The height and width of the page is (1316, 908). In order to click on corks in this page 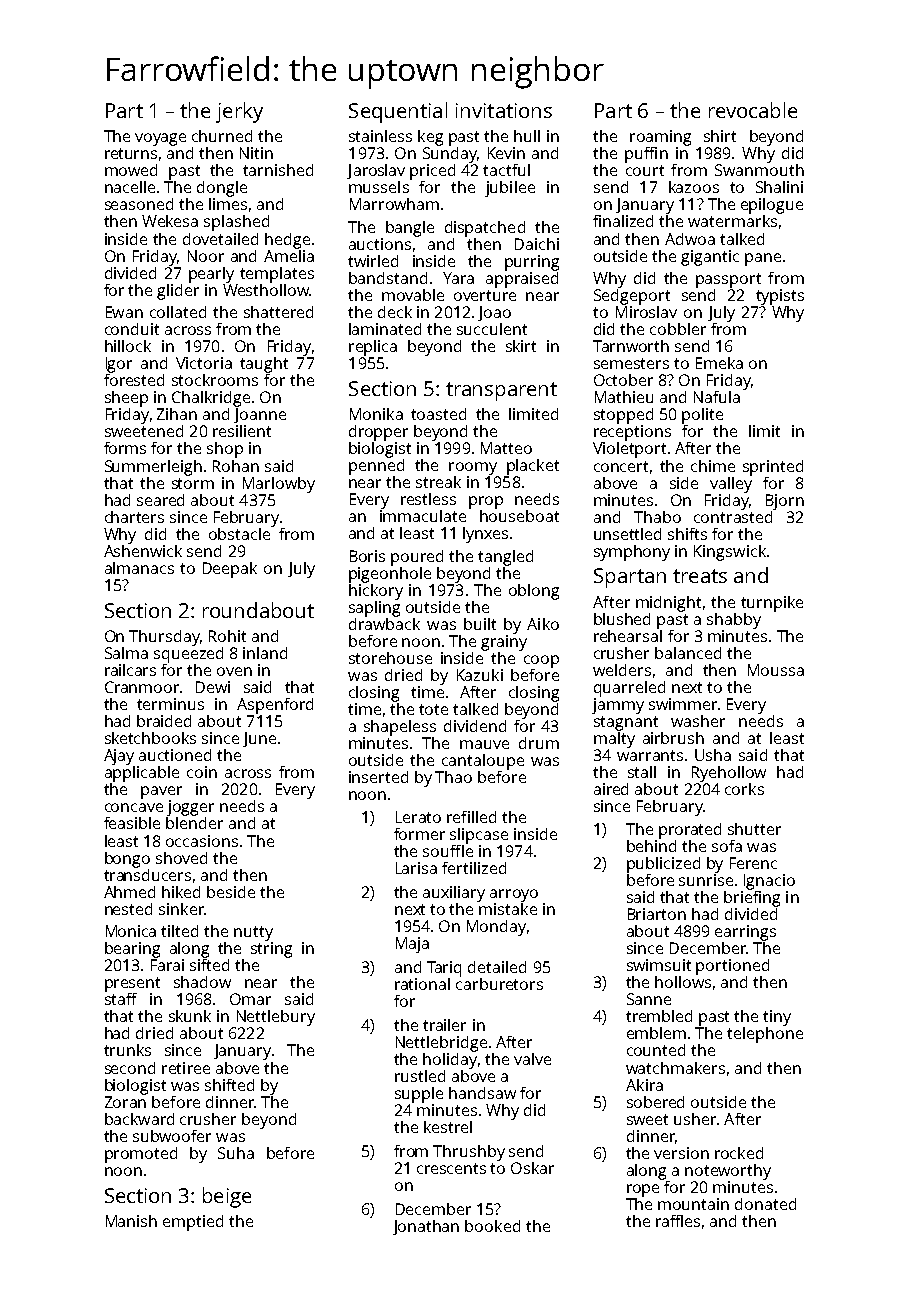, I will do `click(744, 789)`.
